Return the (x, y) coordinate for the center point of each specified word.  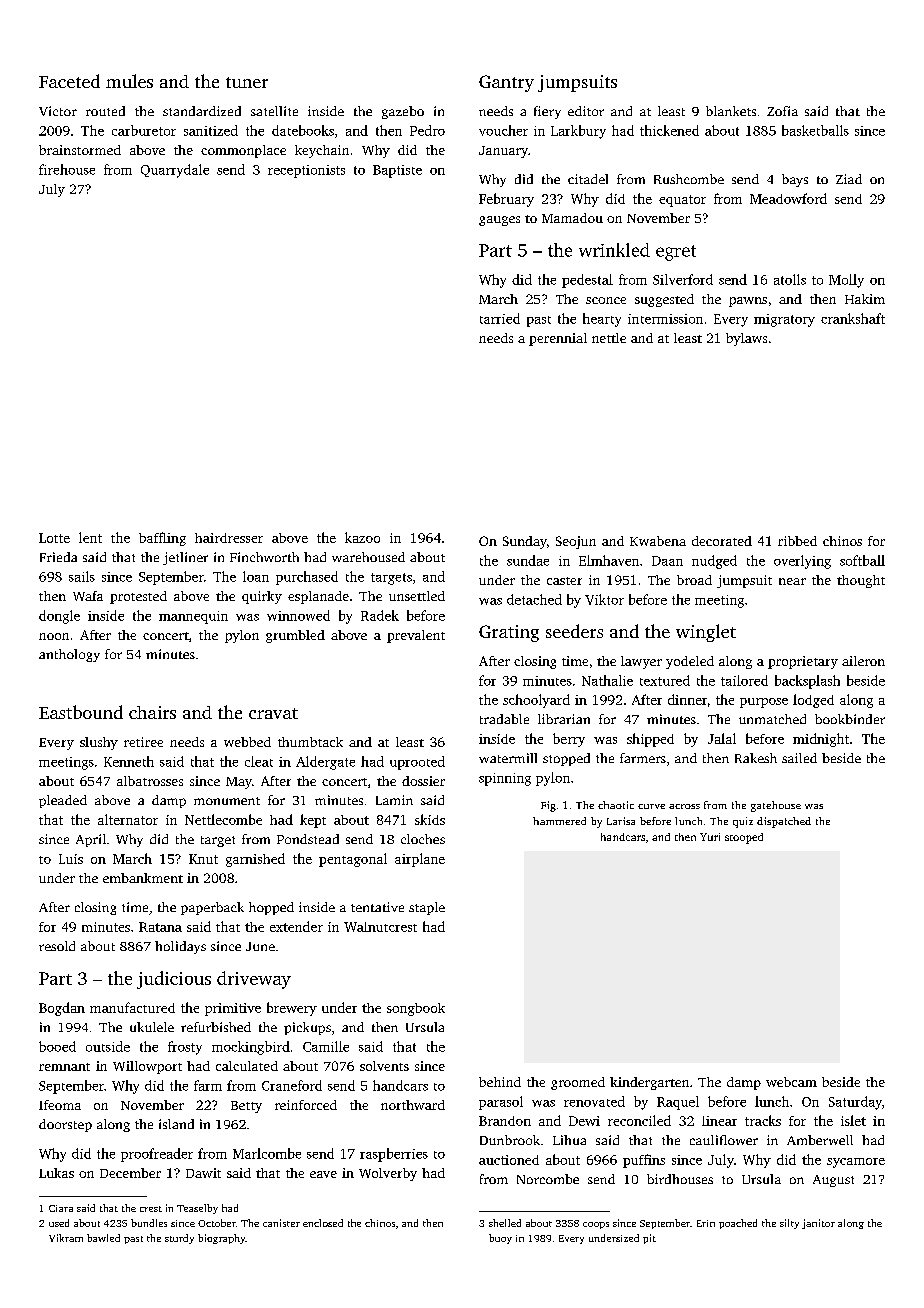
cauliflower (724, 1140)
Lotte (54, 538)
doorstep (65, 1125)
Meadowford (788, 198)
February (506, 200)
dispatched (784, 822)
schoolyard (536, 701)
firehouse (67, 169)
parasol (501, 1103)
